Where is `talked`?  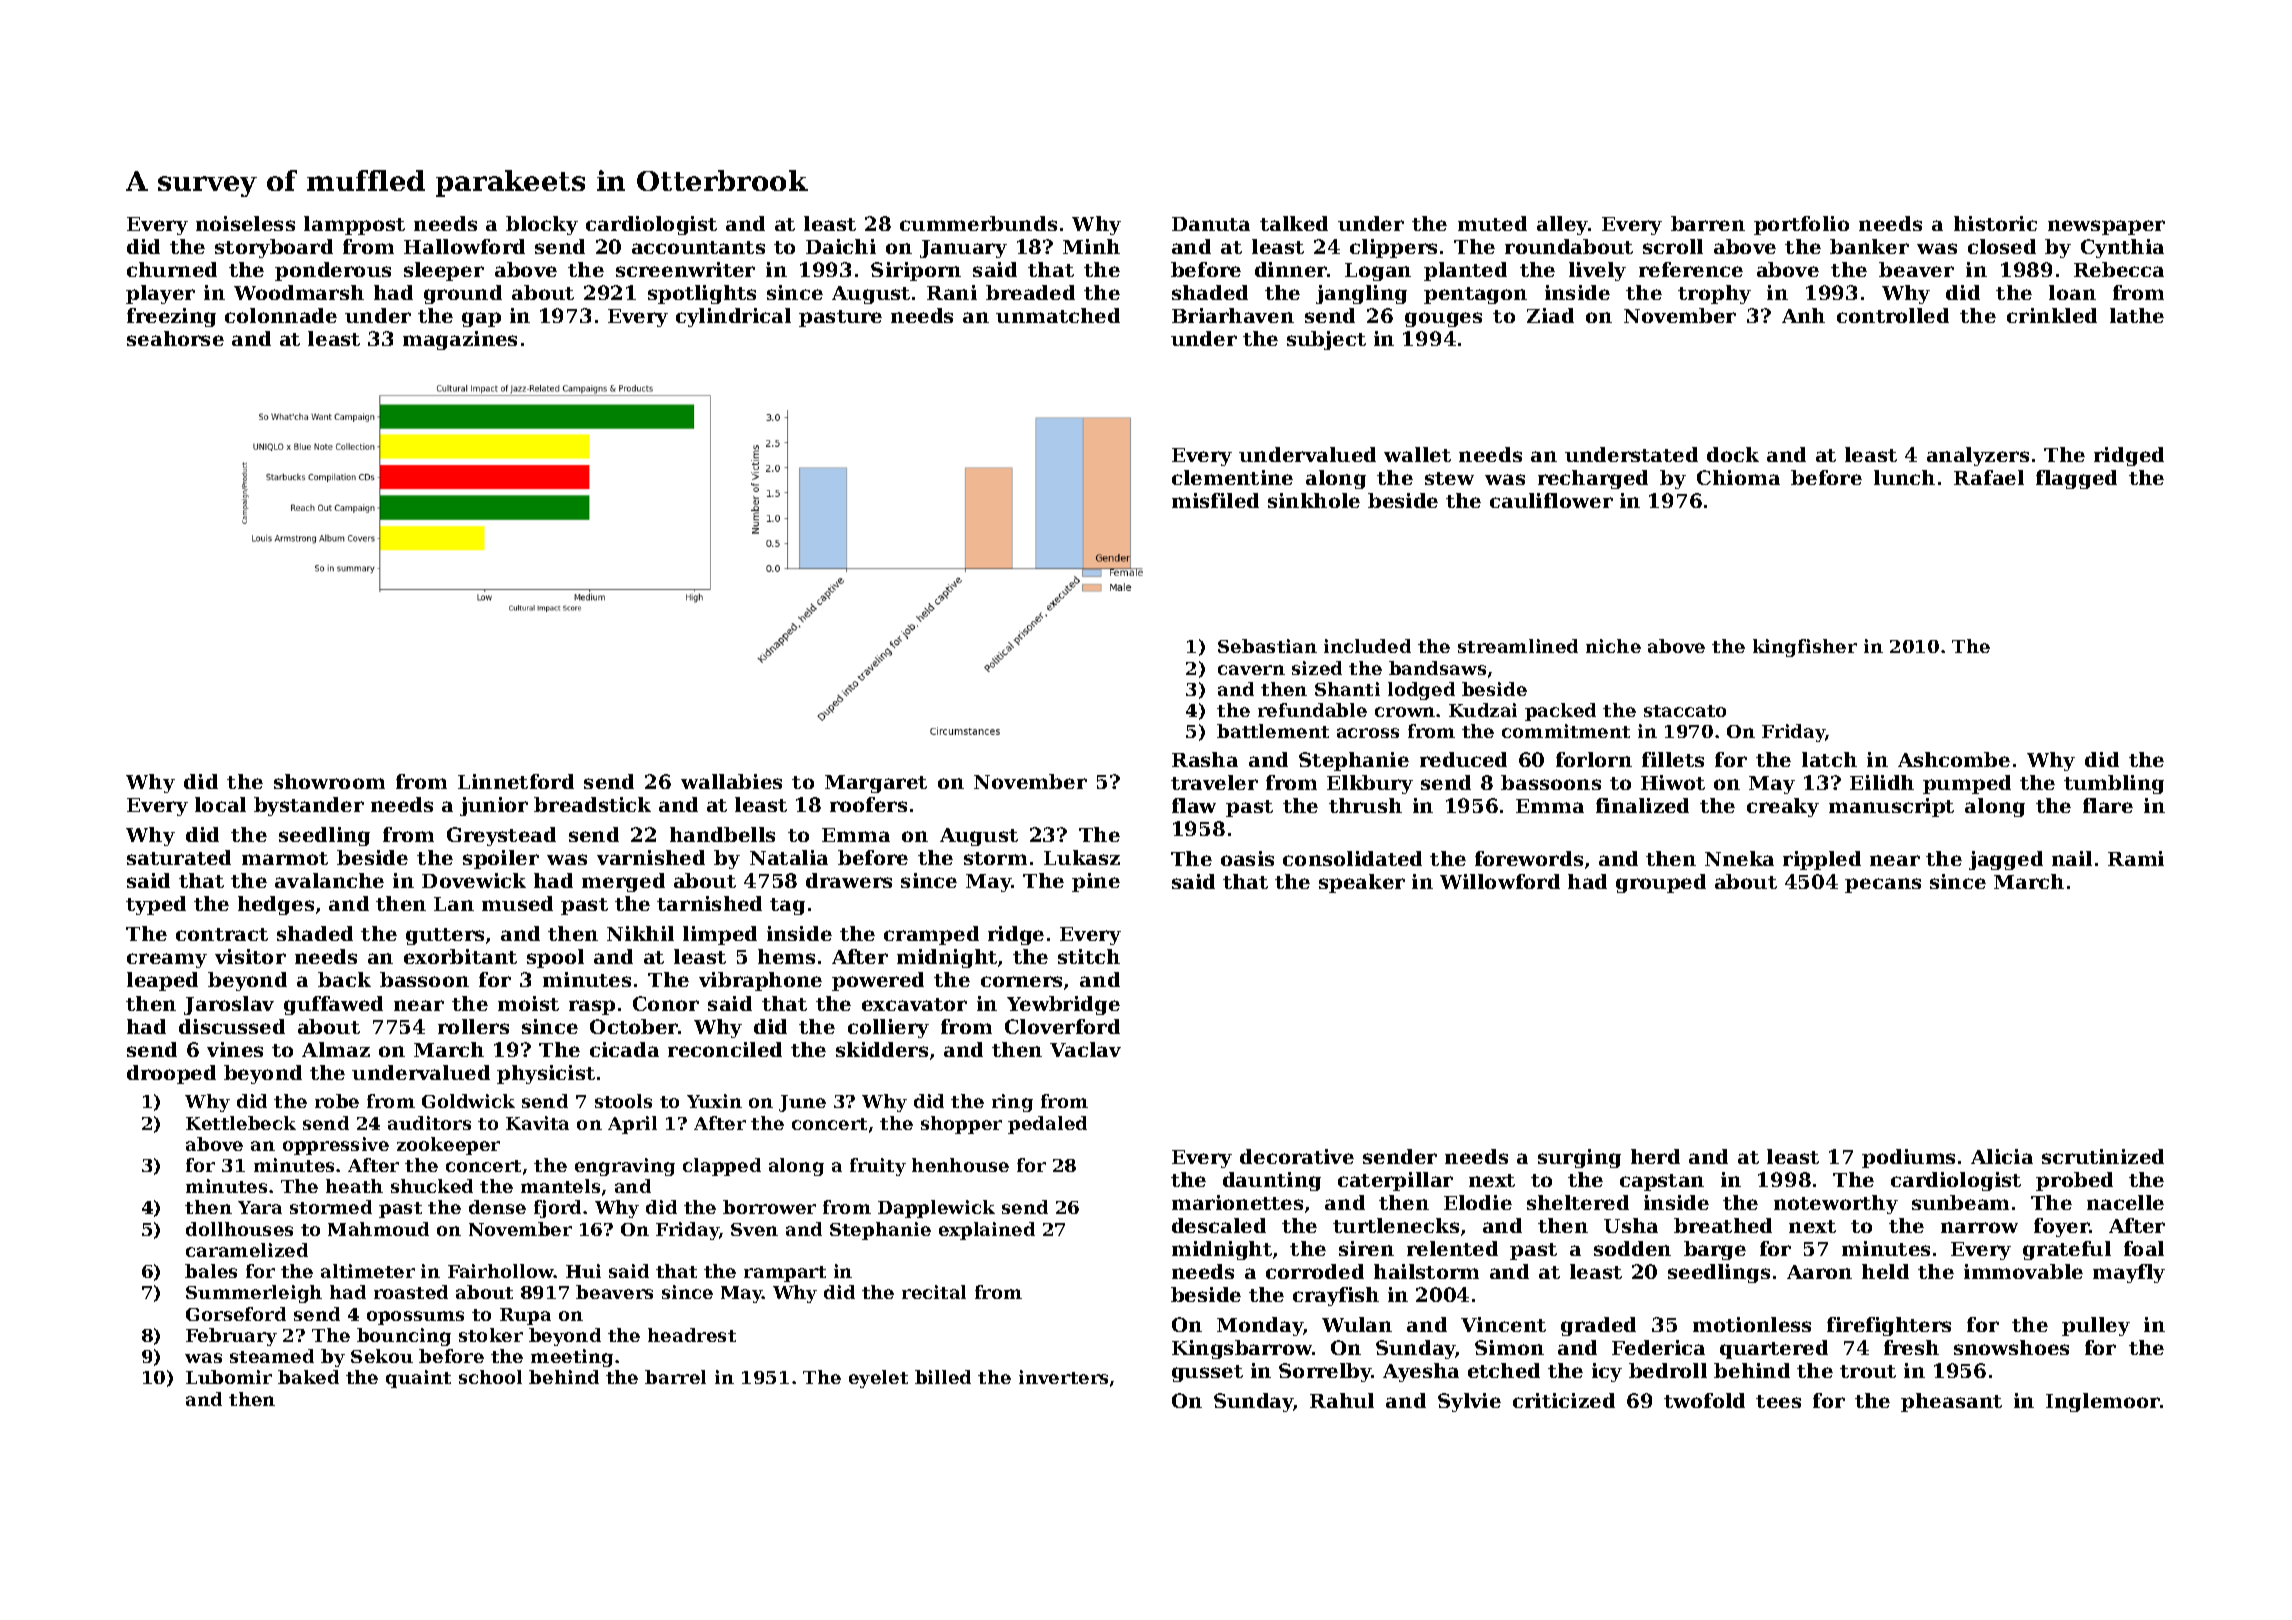
talked is located at coordinates (1294, 223).
